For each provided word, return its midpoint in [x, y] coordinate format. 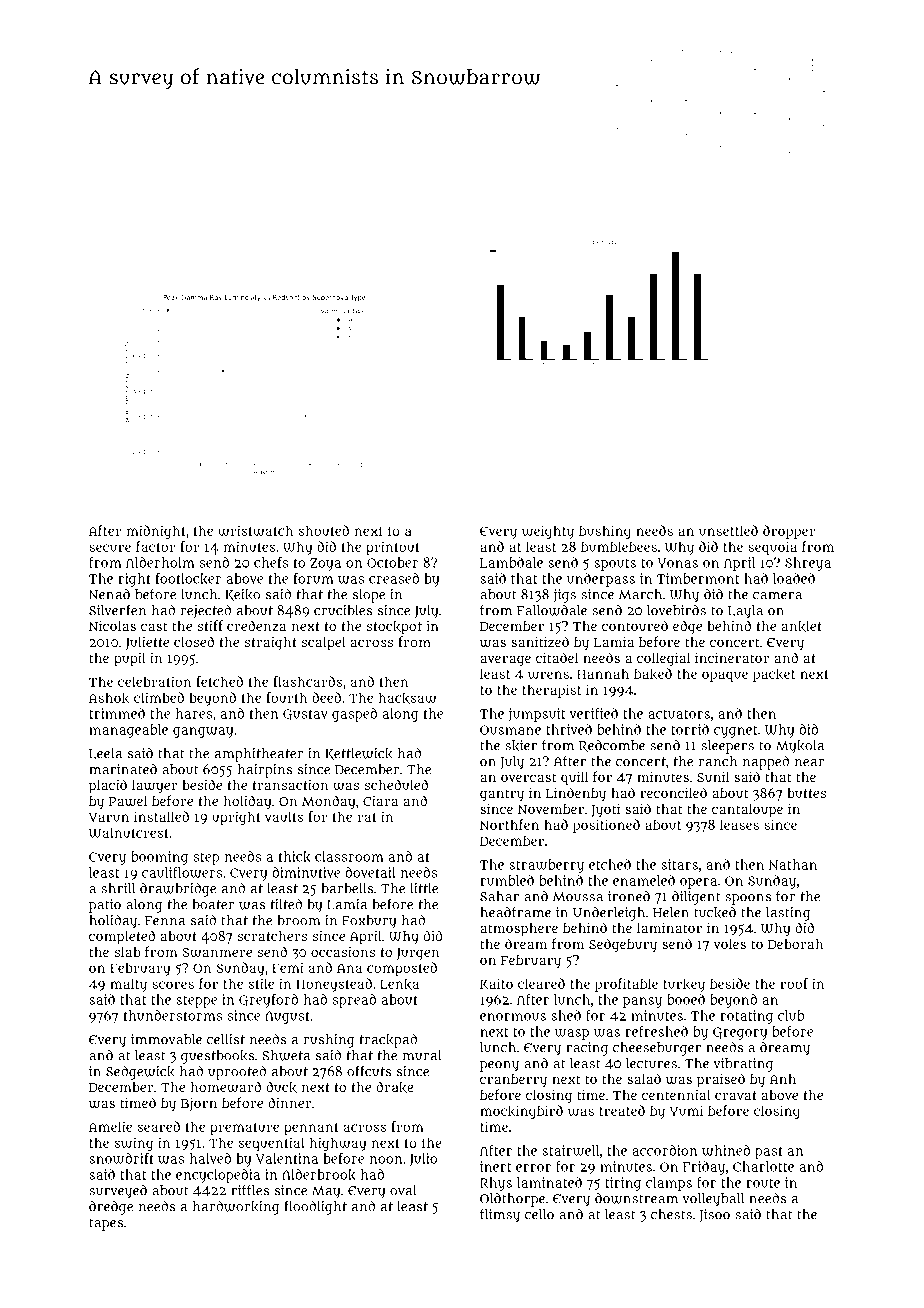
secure [110, 548]
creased [394, 578]
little [424, 888]
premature [244, 1129]
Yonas [678, 563]
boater [213, 904]
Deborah [795, 944]
